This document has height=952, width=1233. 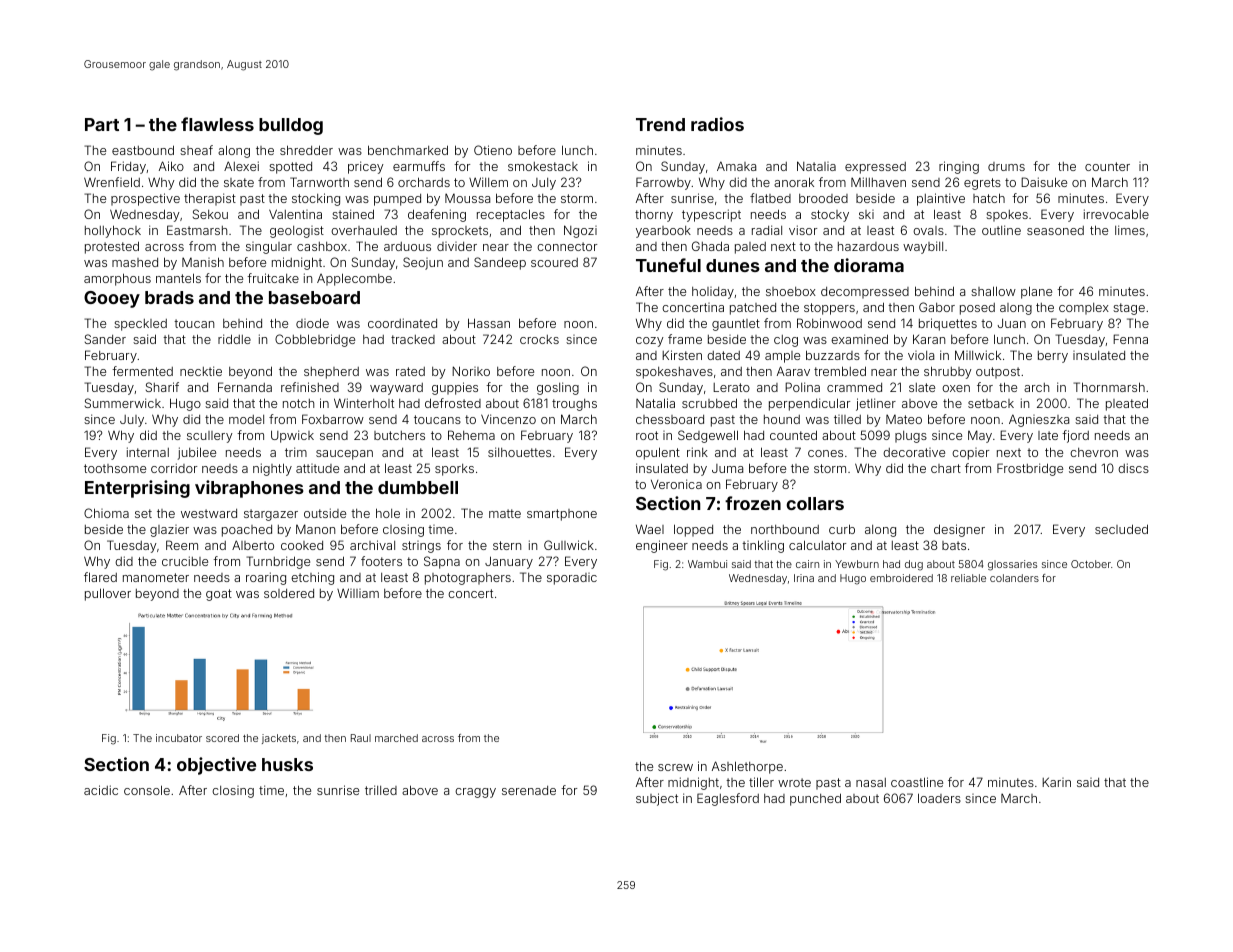 I want to click on cozy, so click(x=650, y=342).
